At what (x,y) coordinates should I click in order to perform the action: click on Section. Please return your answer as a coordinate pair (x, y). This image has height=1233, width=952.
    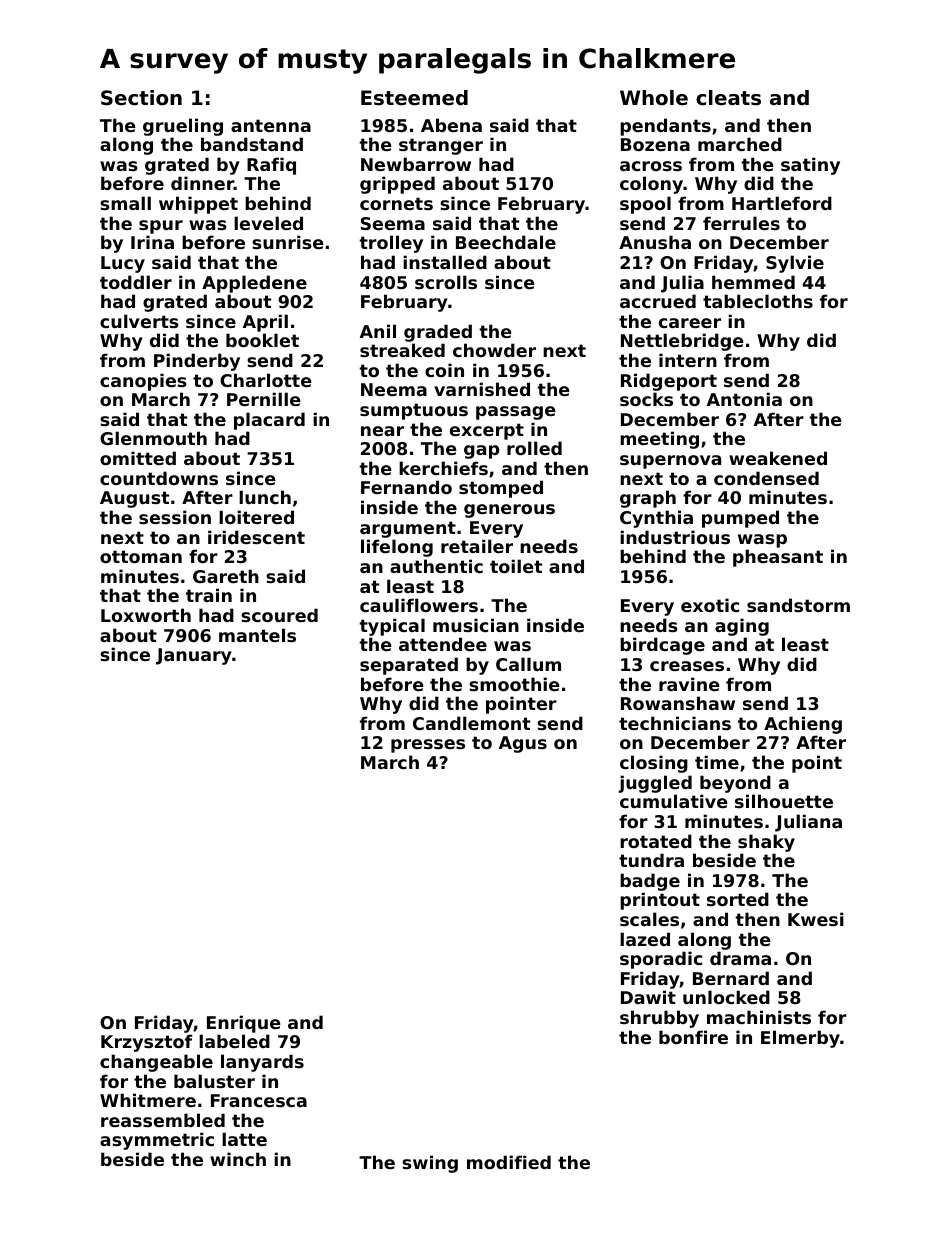
    Looking at the image, I should click on (141, 98).
